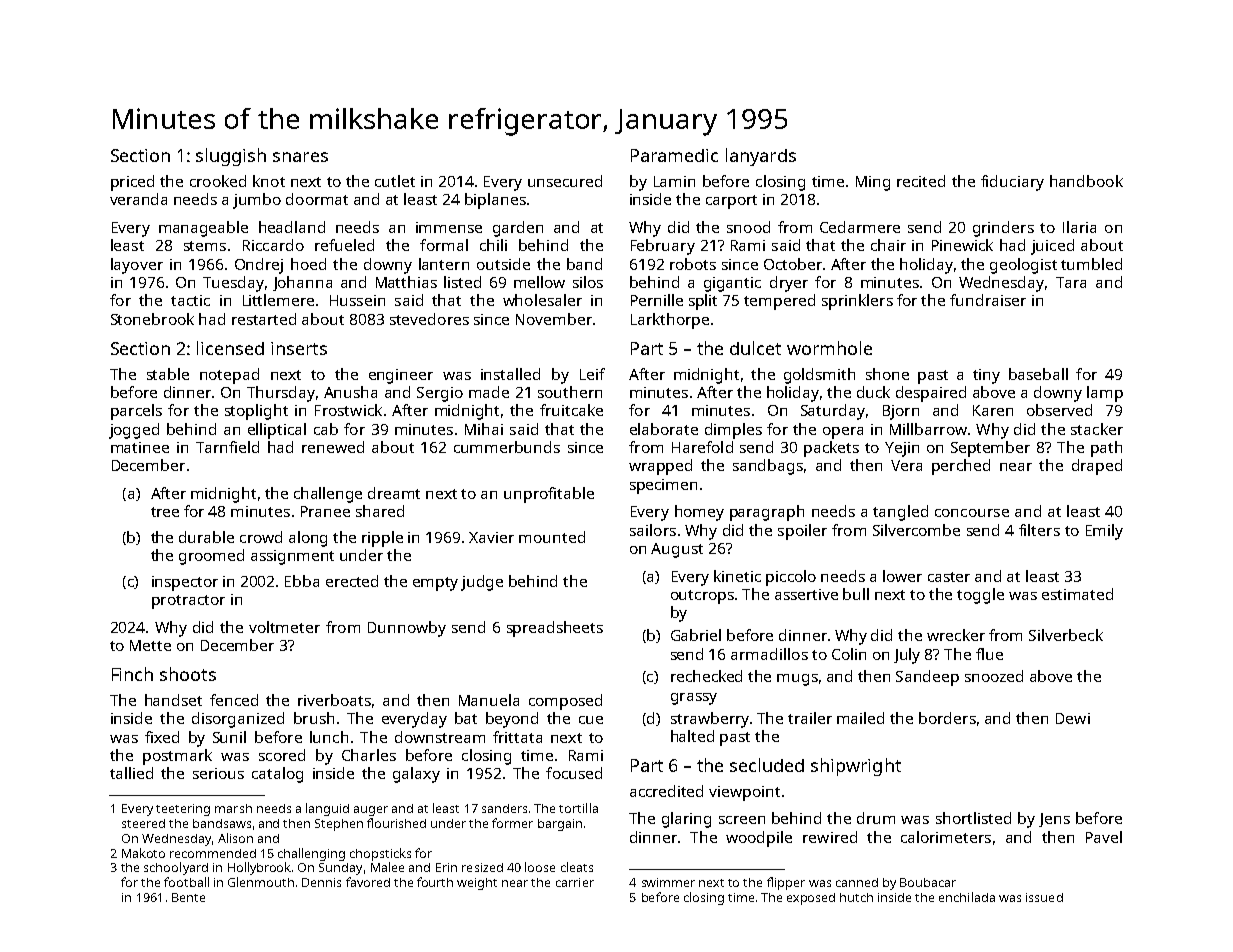 The height and width of the screenshot is (952, 1233). Describe the element at coordinates (670, 321) in the screenshot. I see `Larkthorpe` at that location.
